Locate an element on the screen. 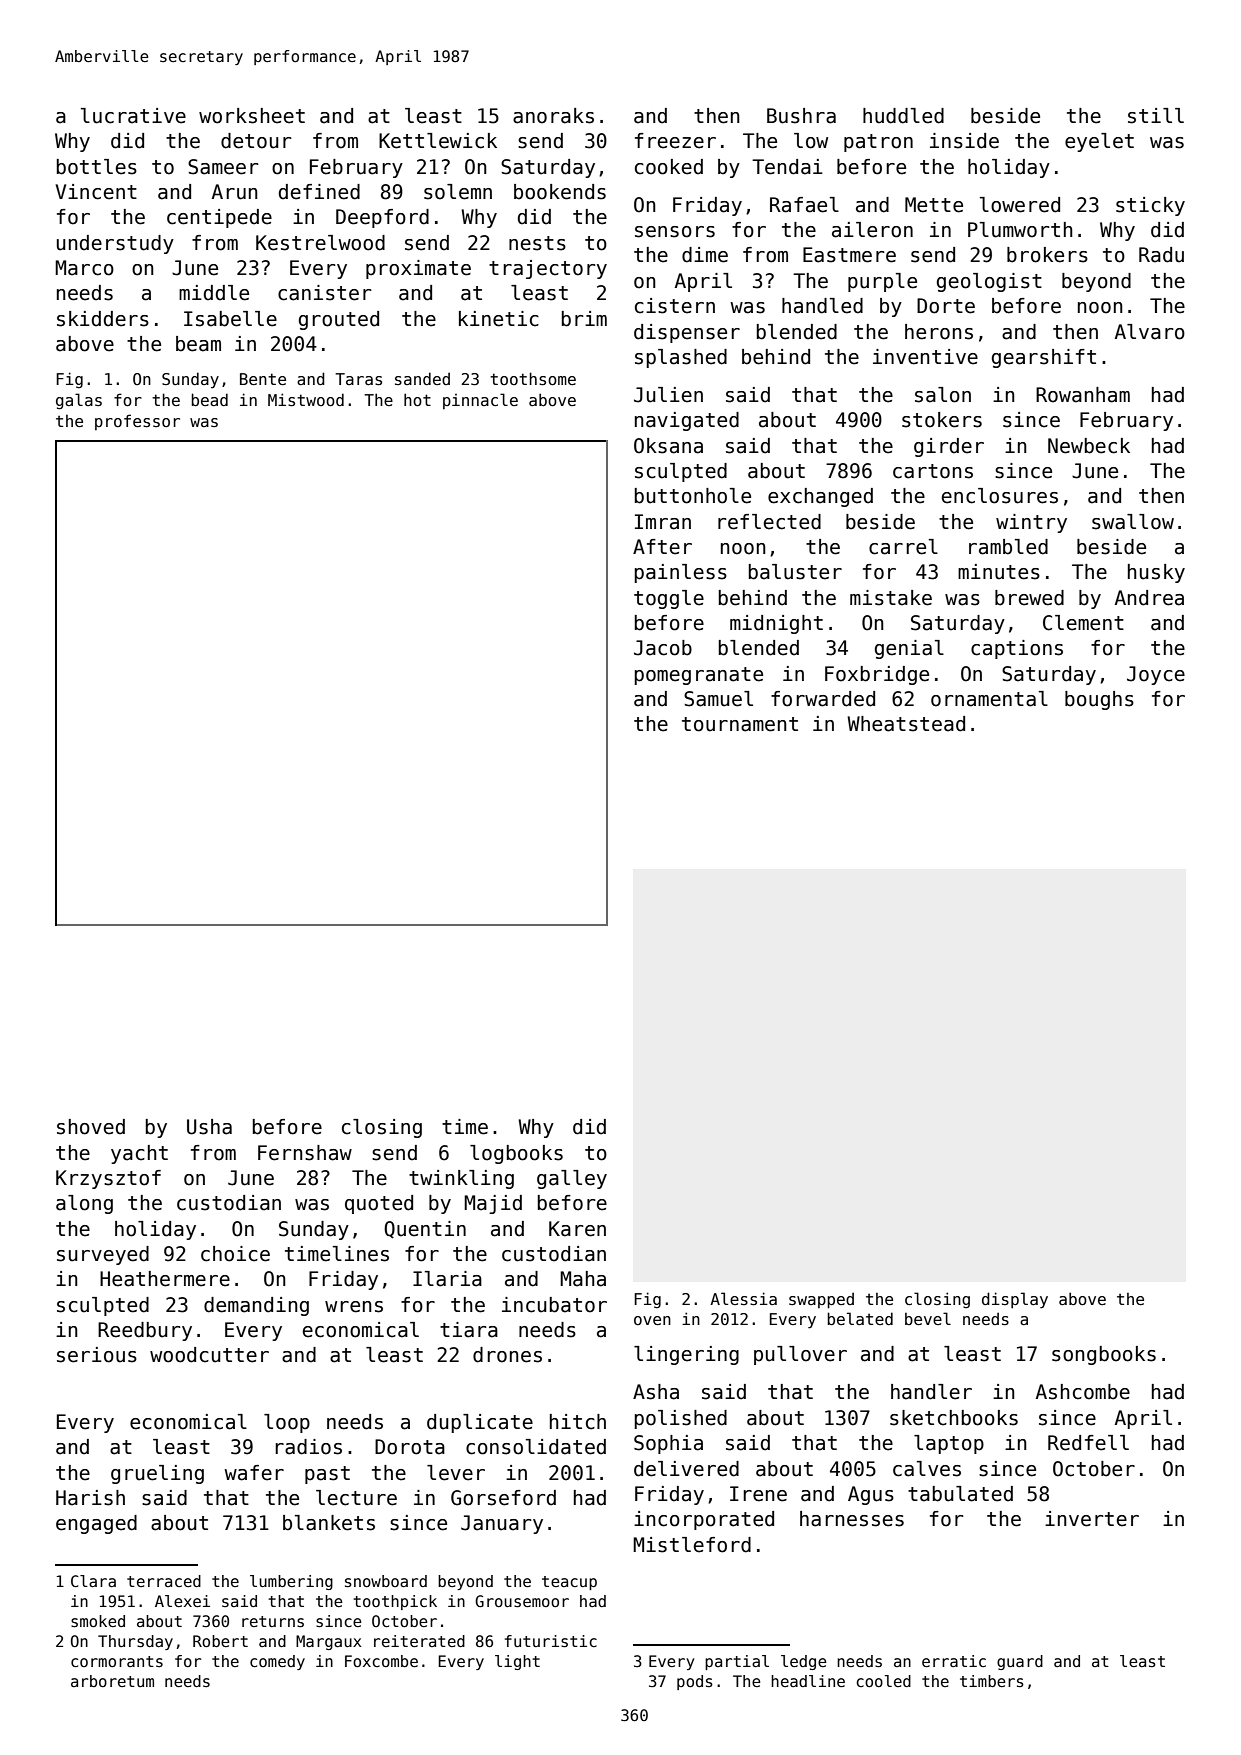 The image size is (1241, 1755). shoved is located at coordinates (91, 1127).
